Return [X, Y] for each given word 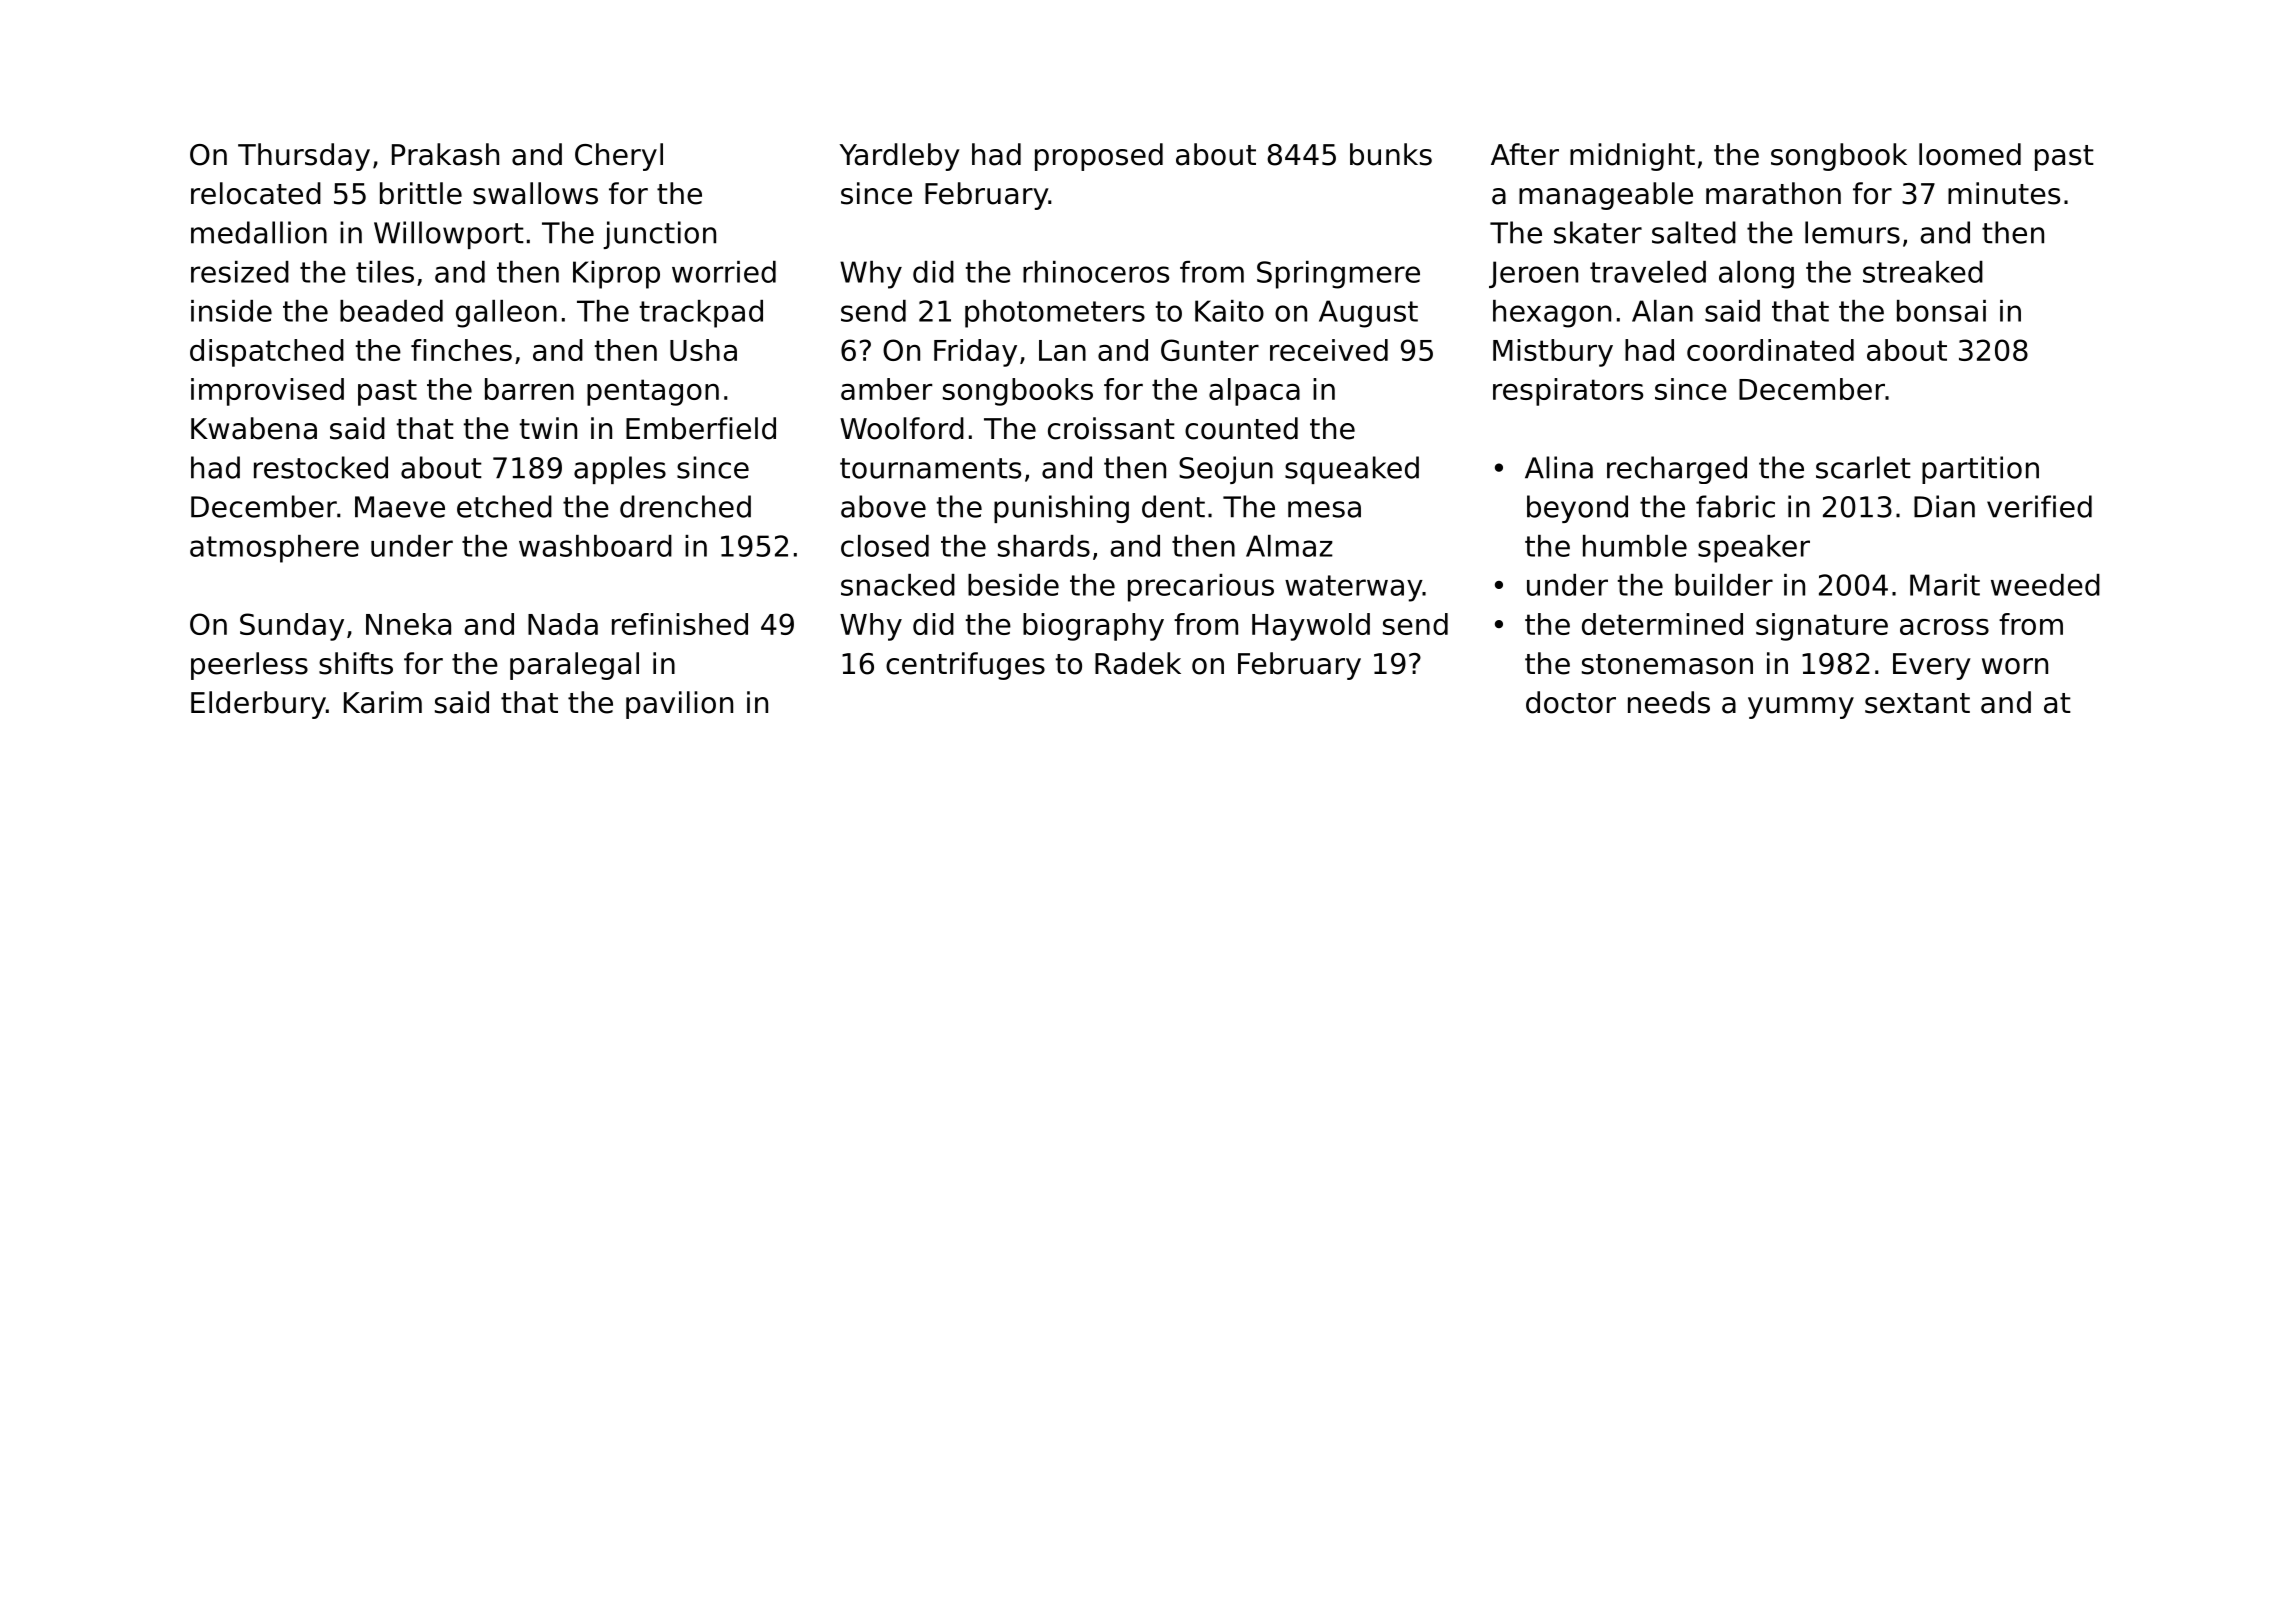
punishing [1061, 509]
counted [1241, 428]
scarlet [1863, 467]
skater [1598, 232]
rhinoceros [1096, 272]
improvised [267, 392]
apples [620, 470]
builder [1724, 585]
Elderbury [258, 705]
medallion [259, 232]
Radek [1138, 663]
